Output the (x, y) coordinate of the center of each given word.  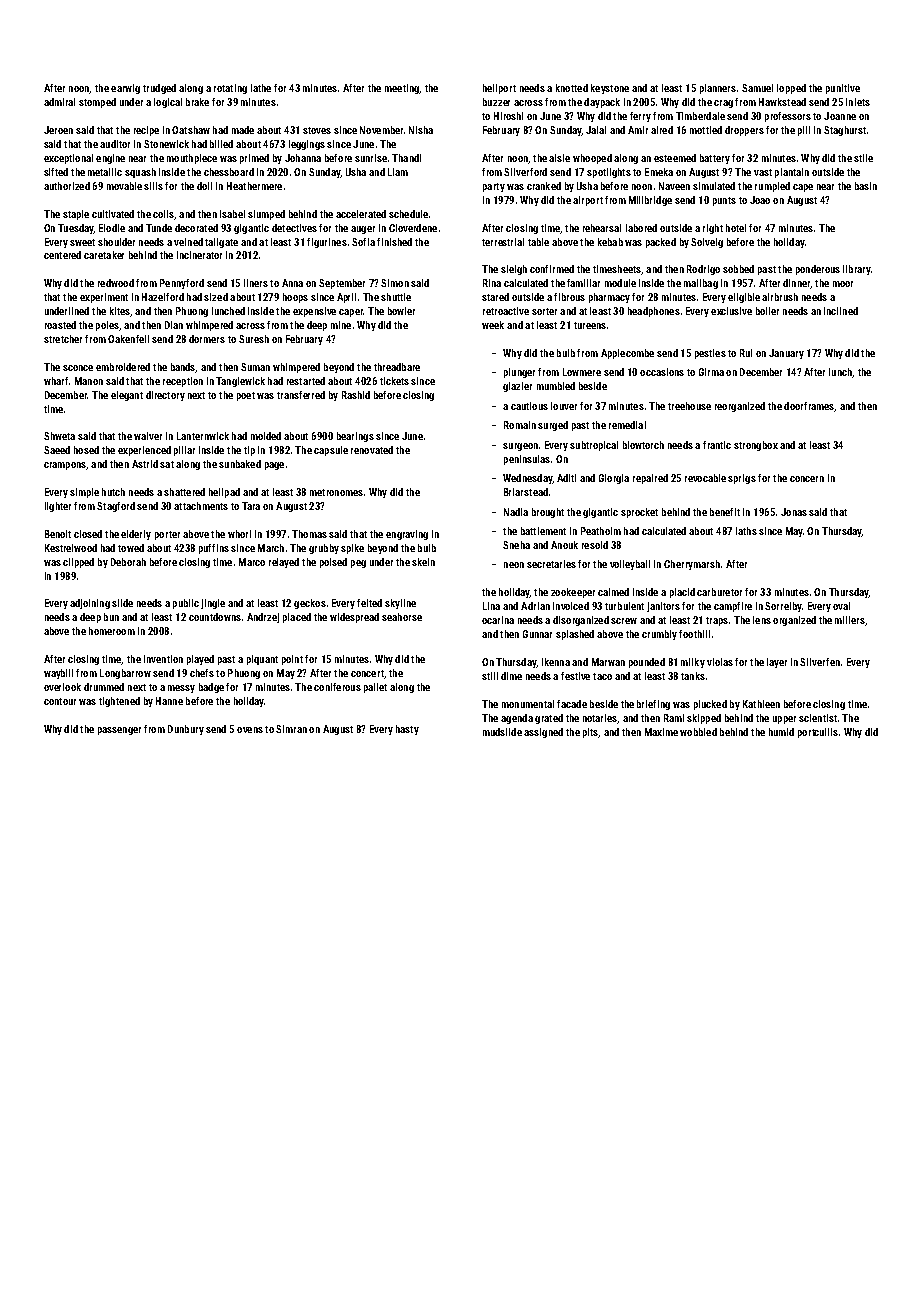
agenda (517, 719)
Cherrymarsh (692, 565)
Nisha (421, 130)
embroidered (123, 367)
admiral (59, 102)
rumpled (772, 187)
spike (352, 549)
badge (211, 688)
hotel (736, 228)
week (493, 325)
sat (167, 464)
